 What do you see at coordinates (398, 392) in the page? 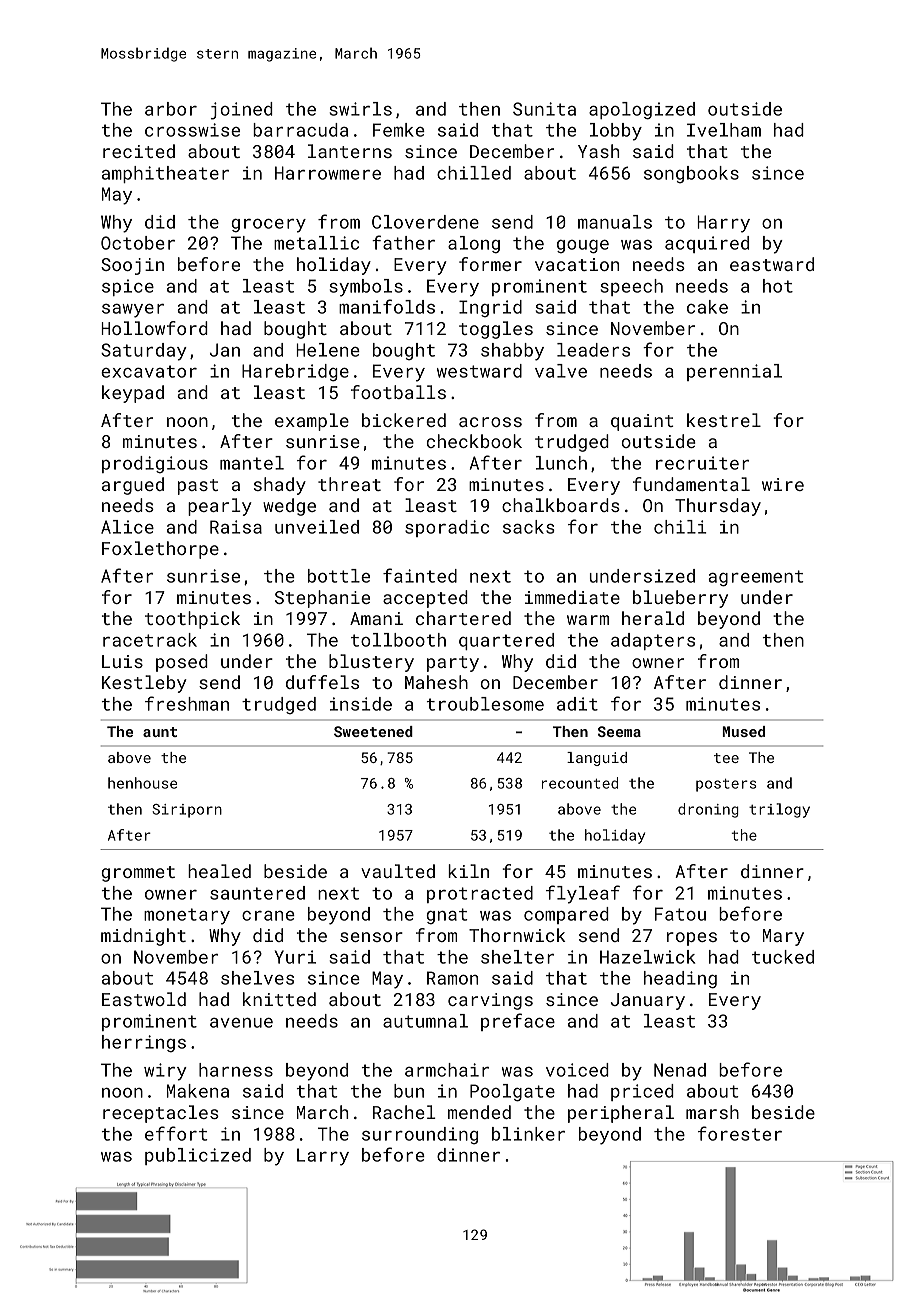
I see `footballs` at bounding box center [398, 392].
